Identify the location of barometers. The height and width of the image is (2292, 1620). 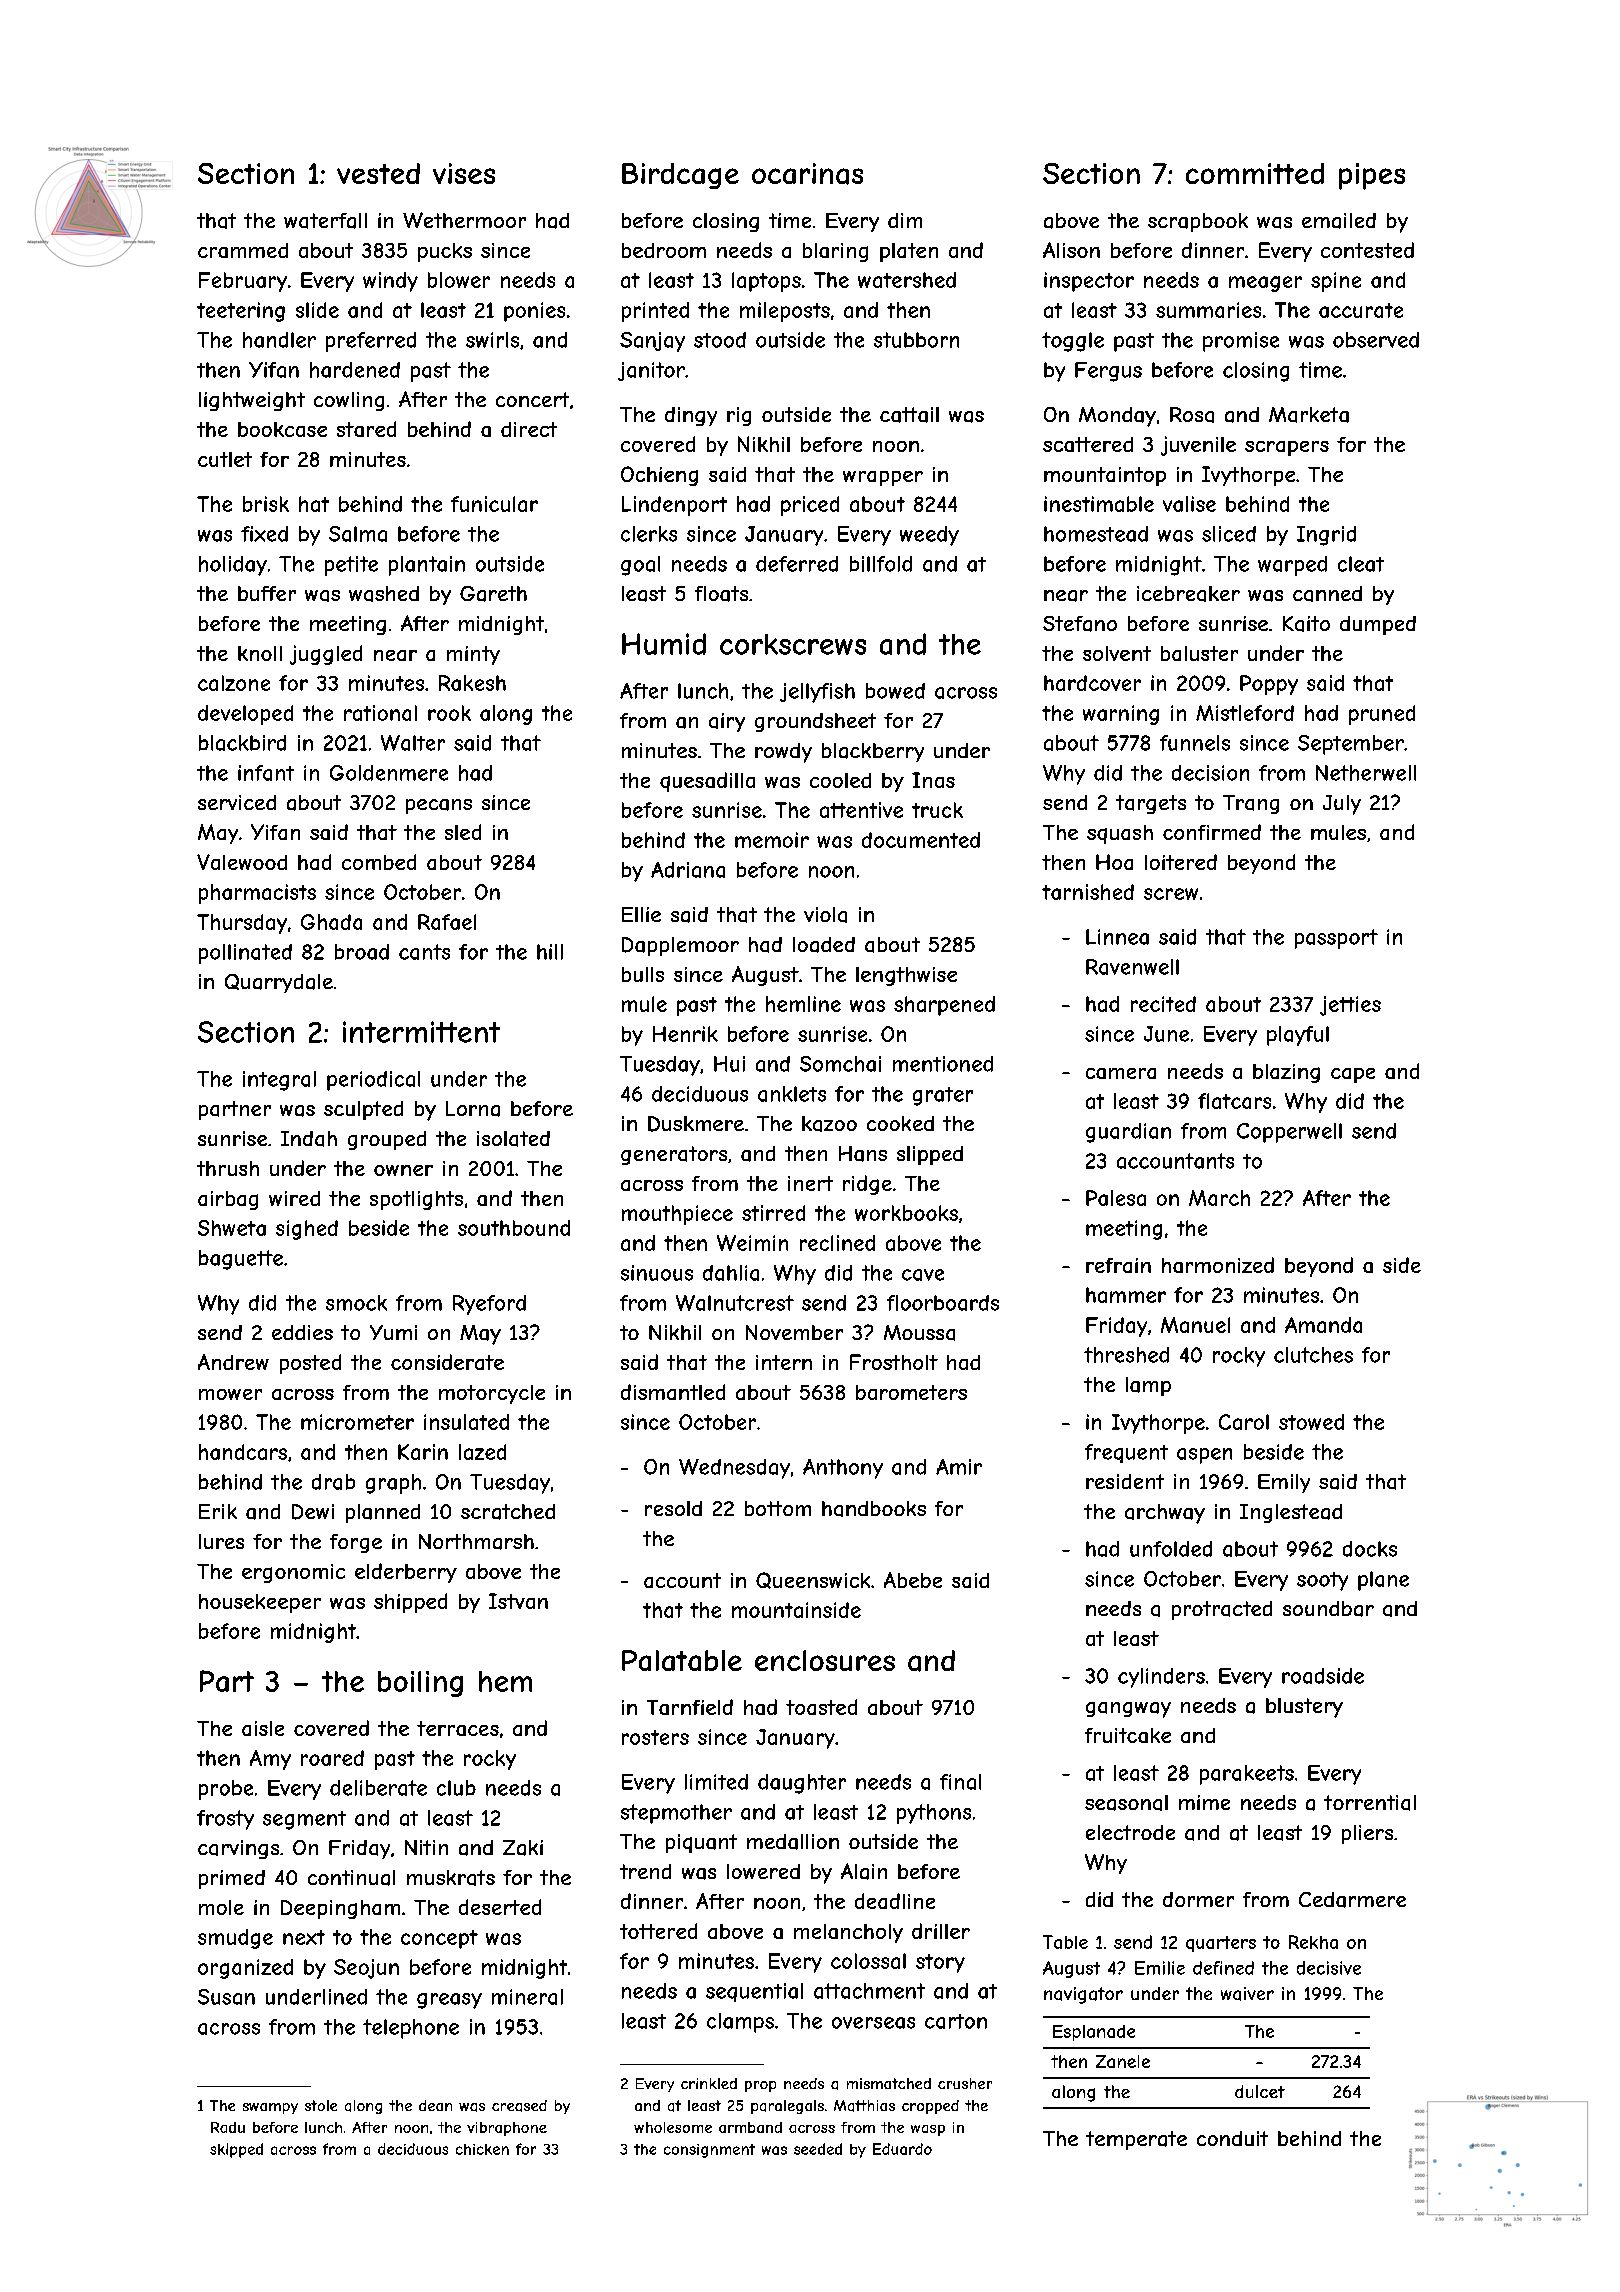
(911, 1392).
